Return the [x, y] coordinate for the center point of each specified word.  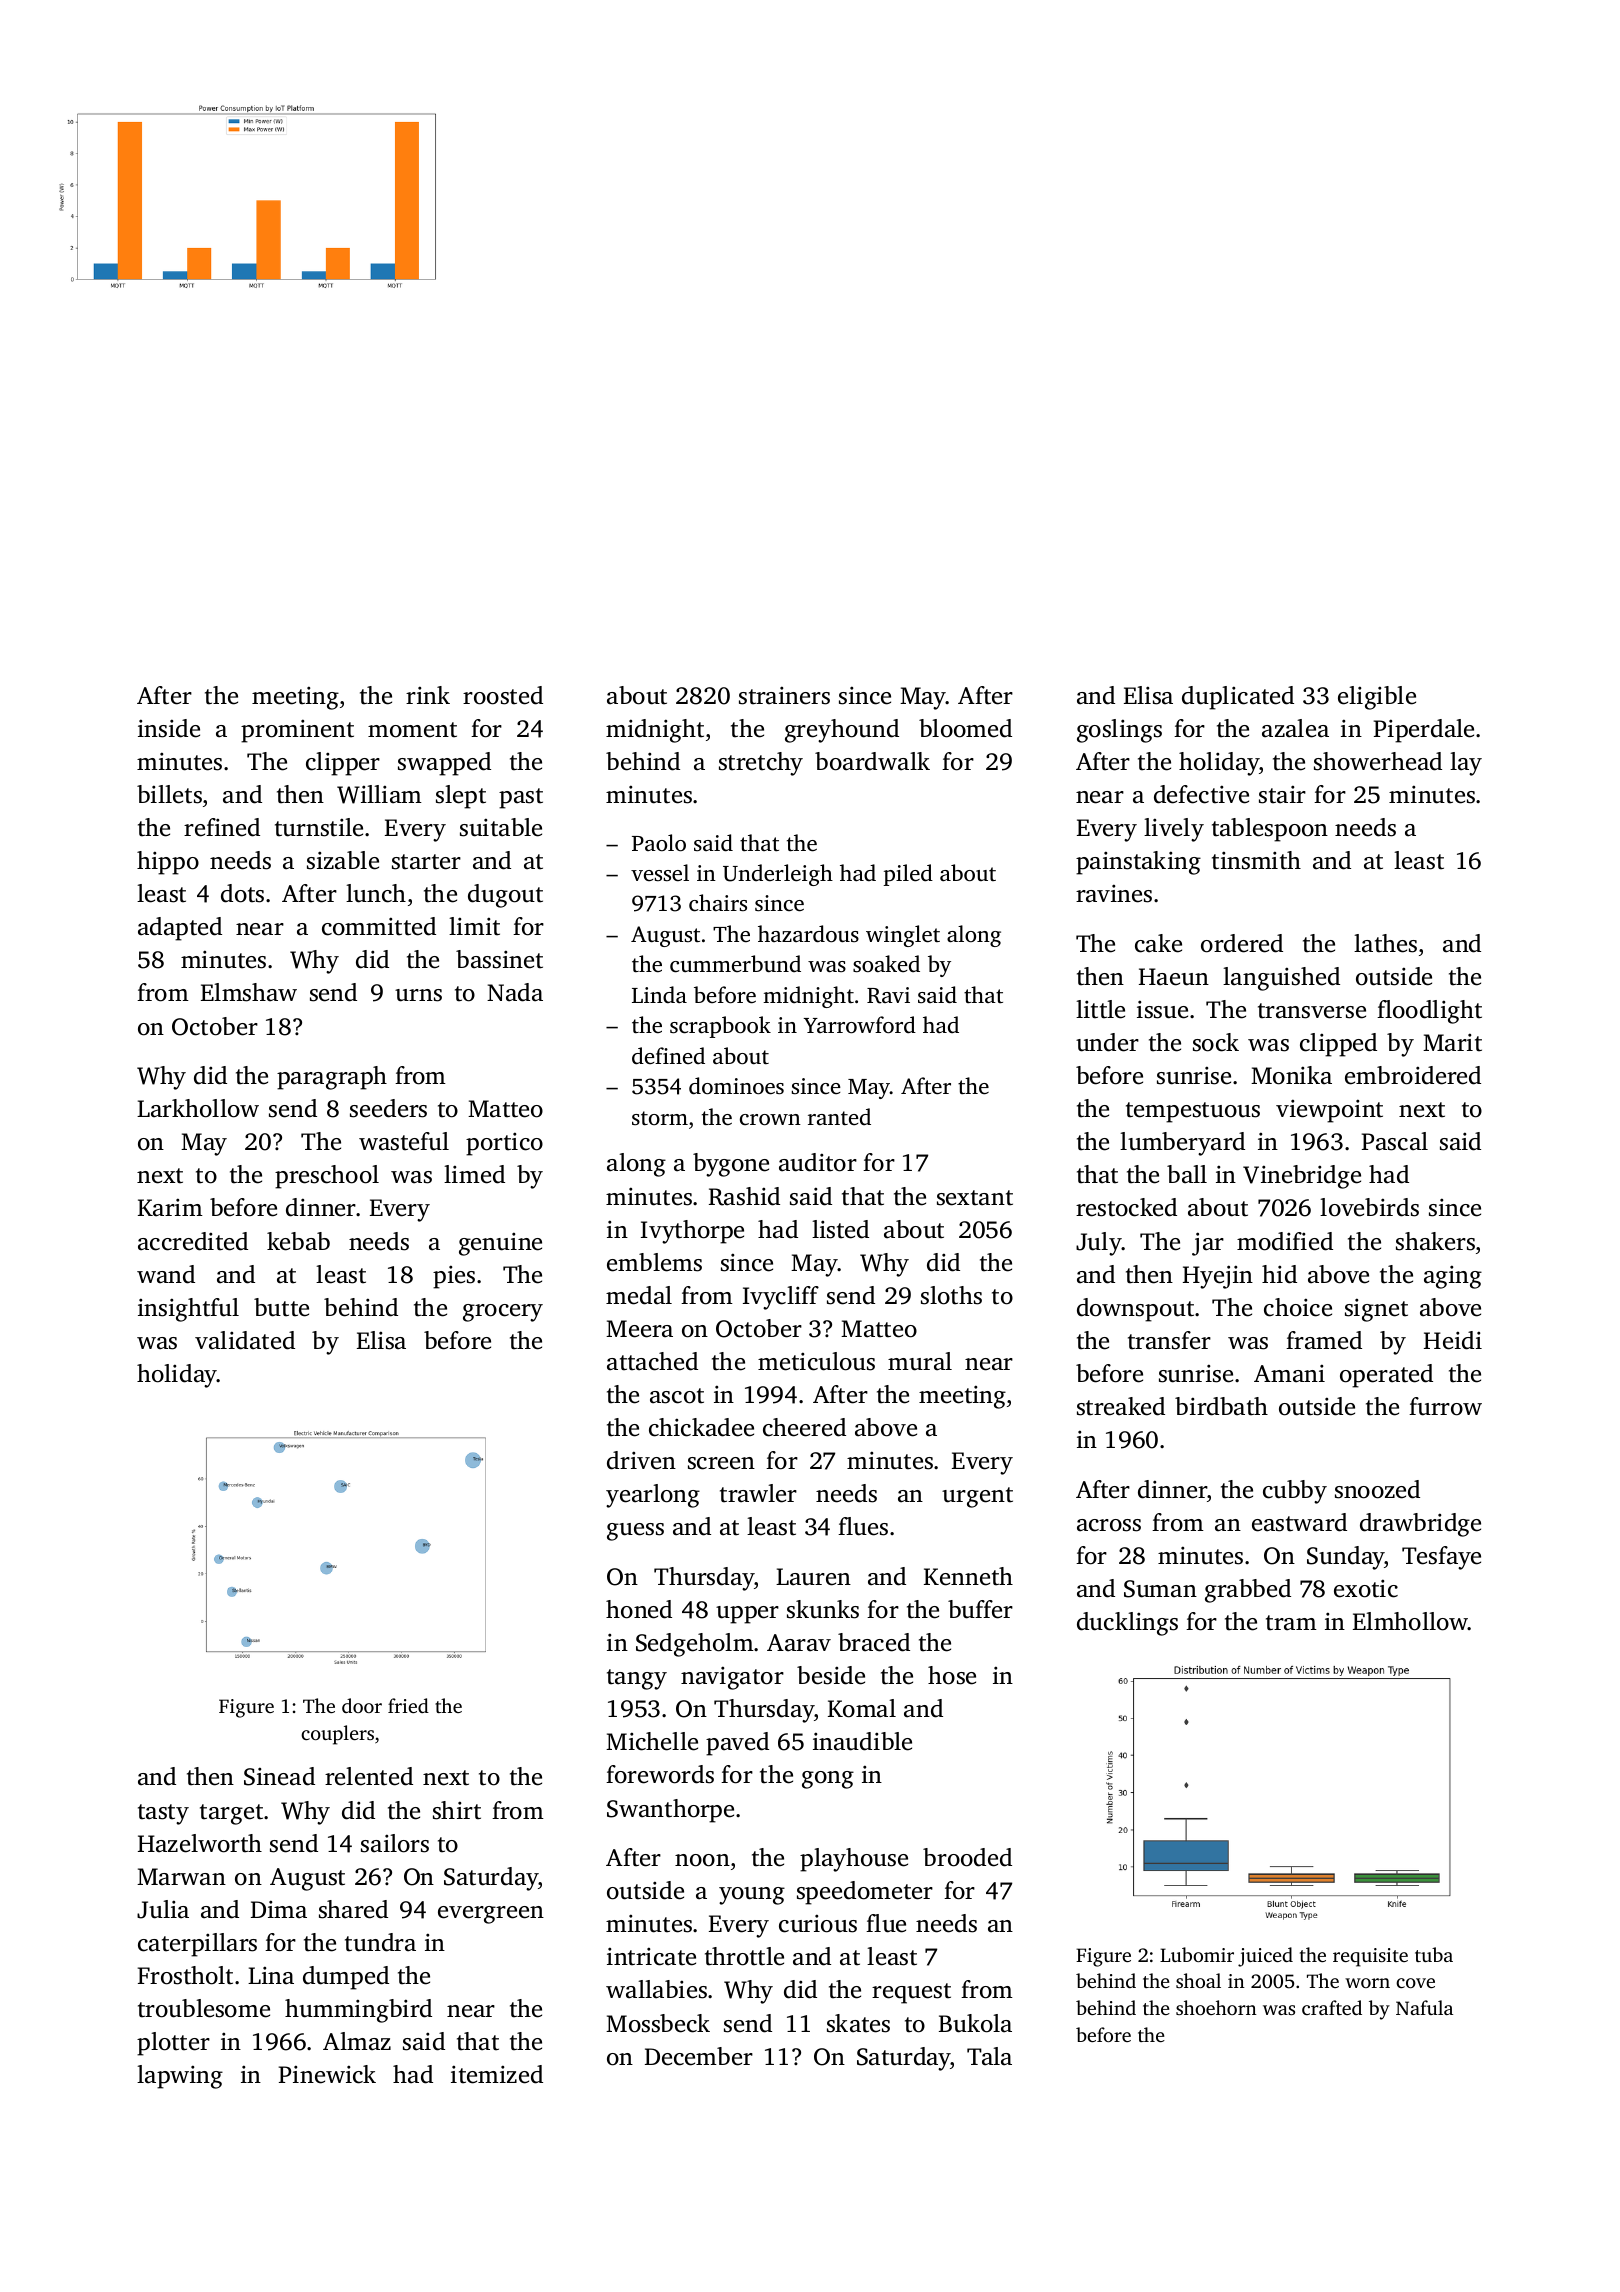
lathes [1385, 943]
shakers [1435, 1241]
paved [737, 1744]
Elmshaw [249, 992]
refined [222, 827]
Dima [279, 1909]
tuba [1434, 1954]
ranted [839, 1116]
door [362, 1705]
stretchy [761, 764]
